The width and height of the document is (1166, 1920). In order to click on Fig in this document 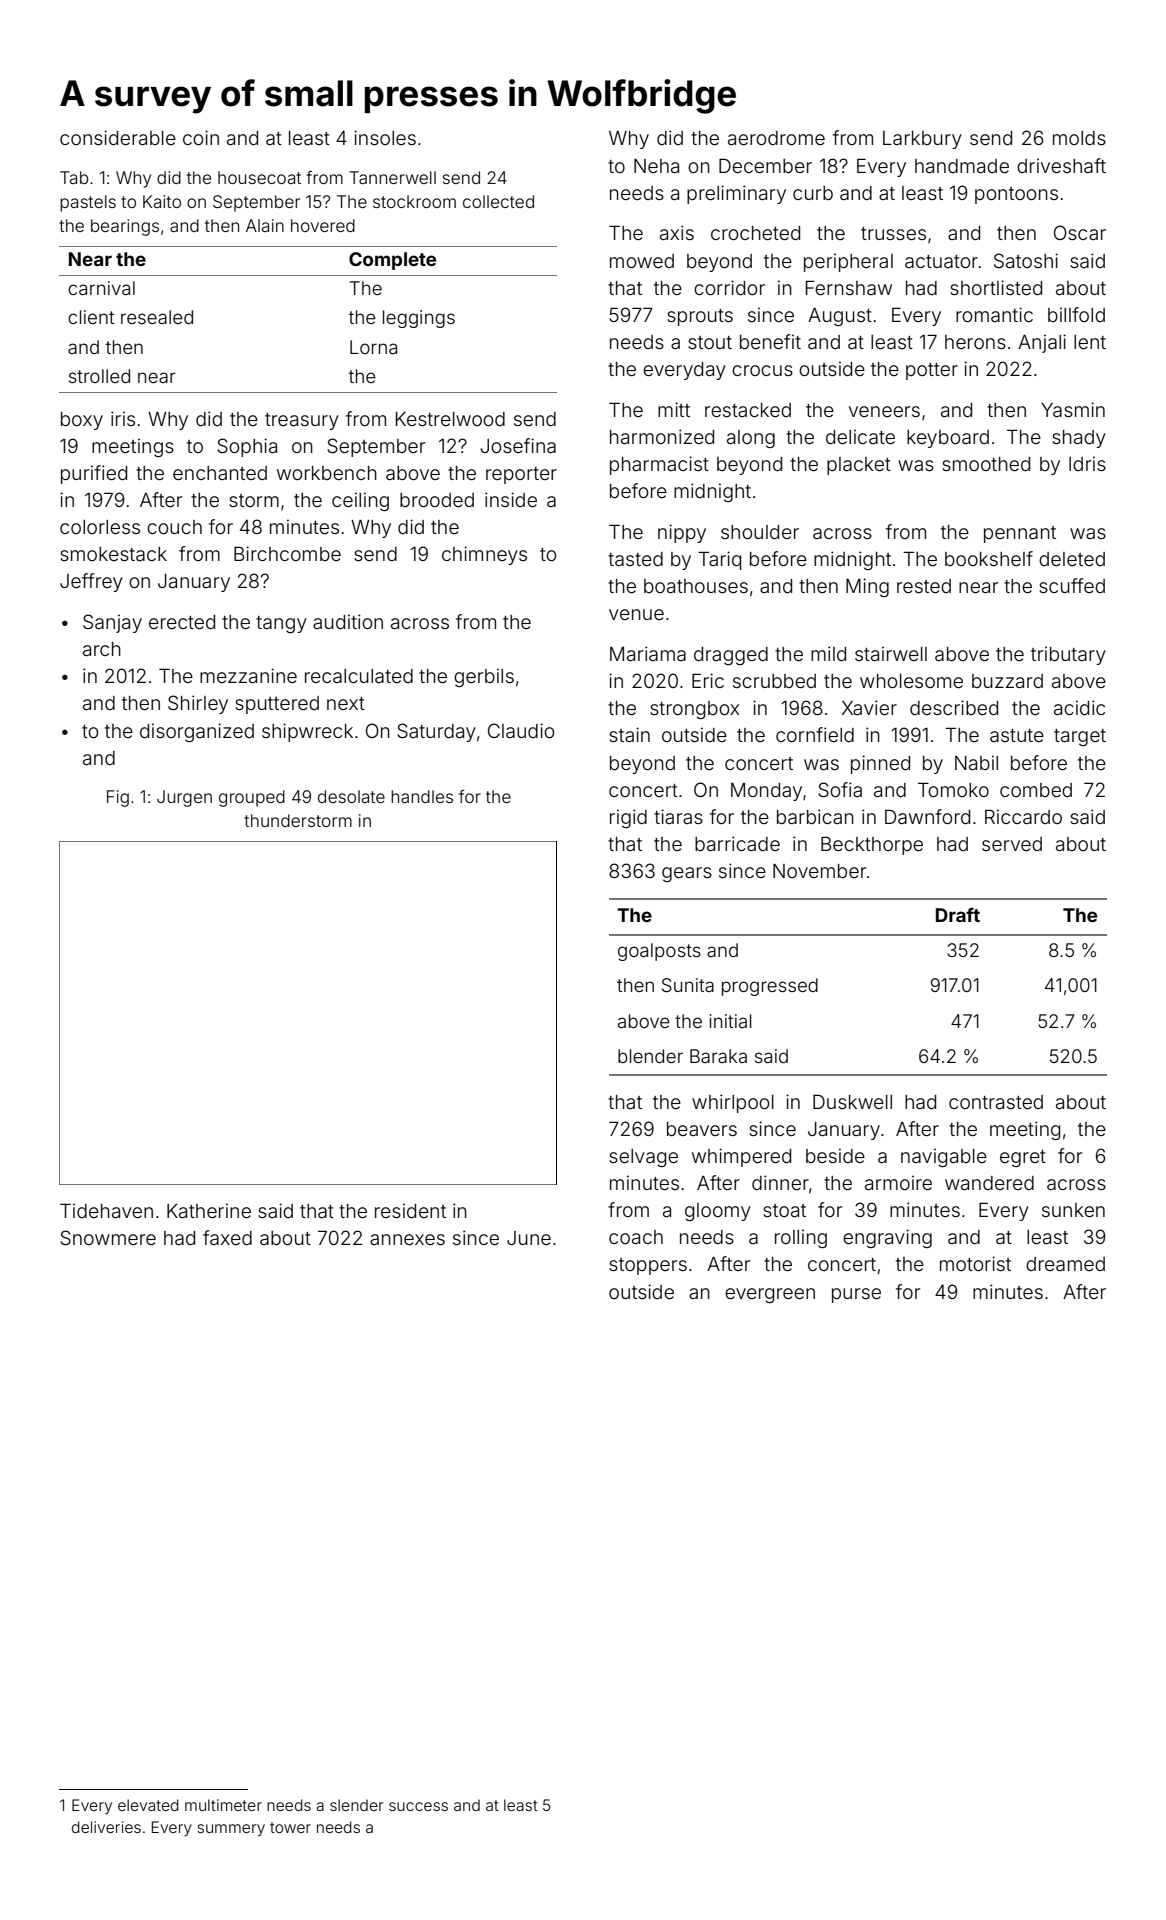, I will do `click(118, 798)`.
